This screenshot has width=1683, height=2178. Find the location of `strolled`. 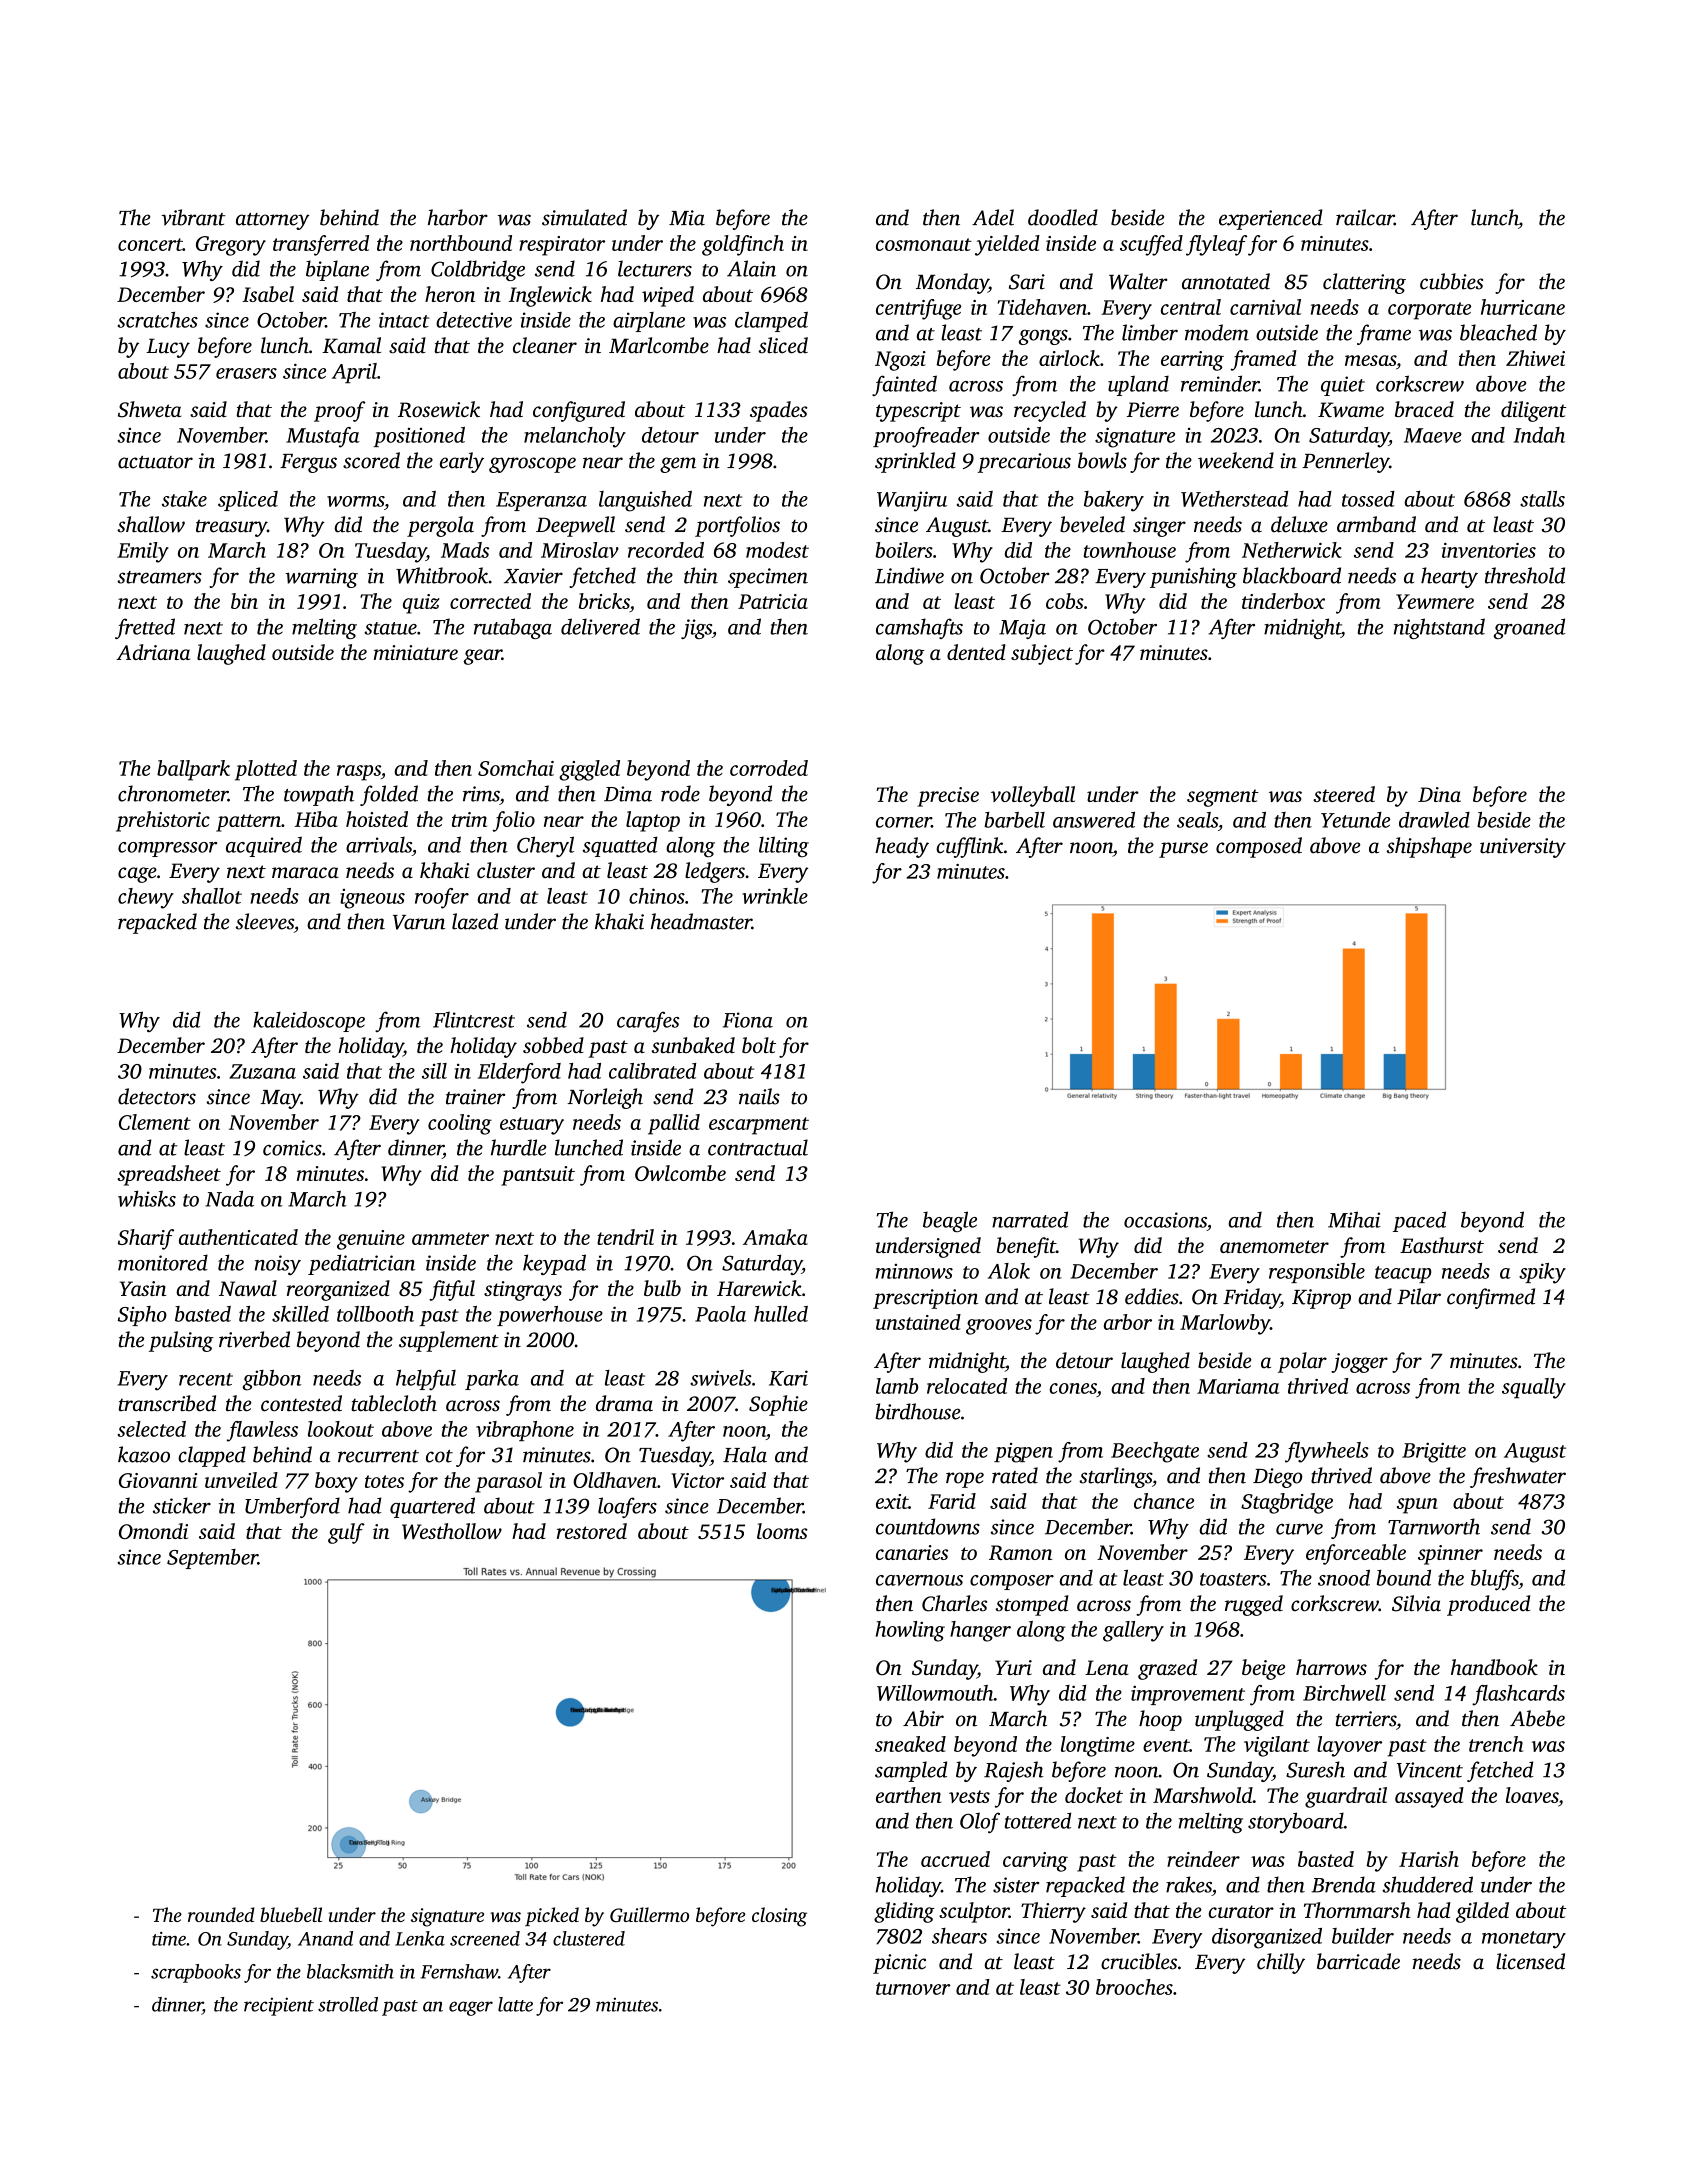

strolled is located at coordinates (348, 2004).
